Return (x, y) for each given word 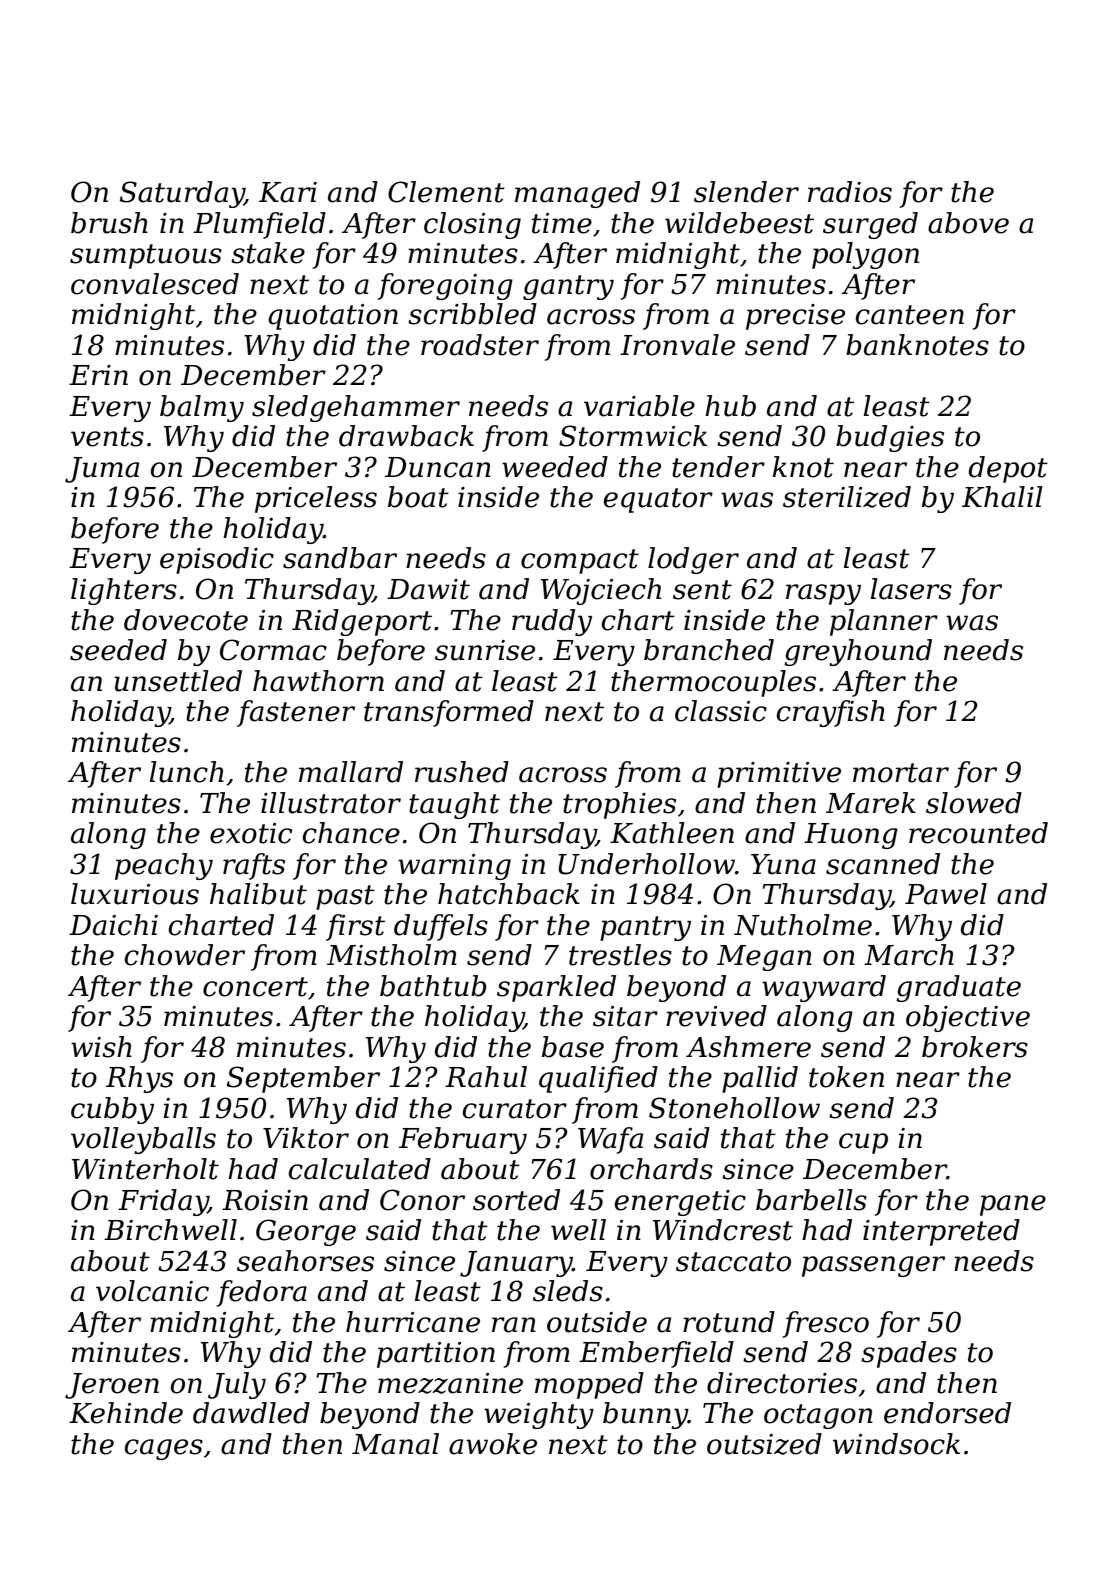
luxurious (135, 894)
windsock (896, 1444)
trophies (619, 805)
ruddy (552, 622)
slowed (974, 803)
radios (850, 192)
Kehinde (126, 1413)
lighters (124, 591)
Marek (871, 803)
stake (268, 253)
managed (577, 194)
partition (436, 1355)
